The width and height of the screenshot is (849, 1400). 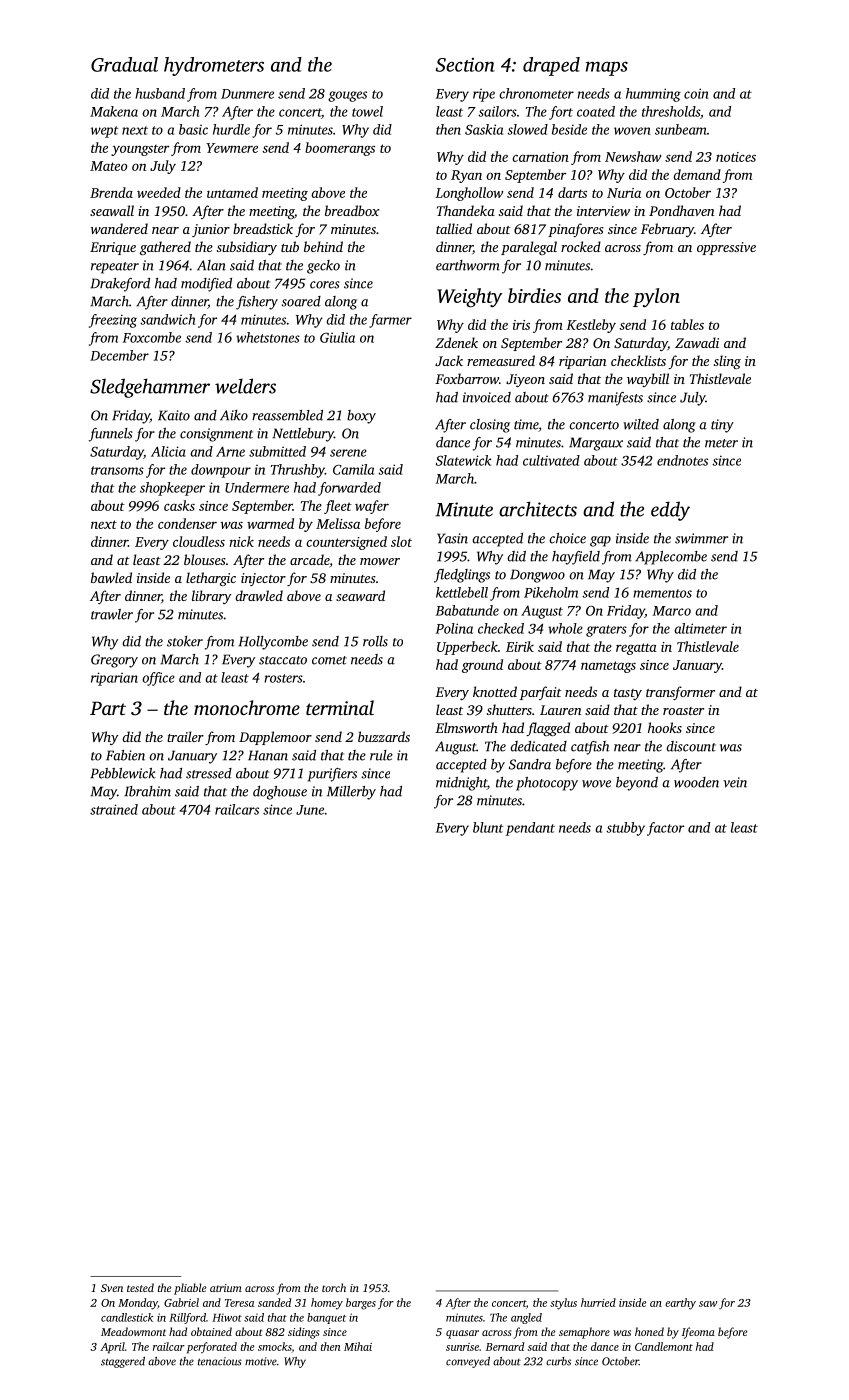 What do you see at coordinates (273, 643) in the screenshot?
I see `Hollycombe` at bounding box center [273, 643].
